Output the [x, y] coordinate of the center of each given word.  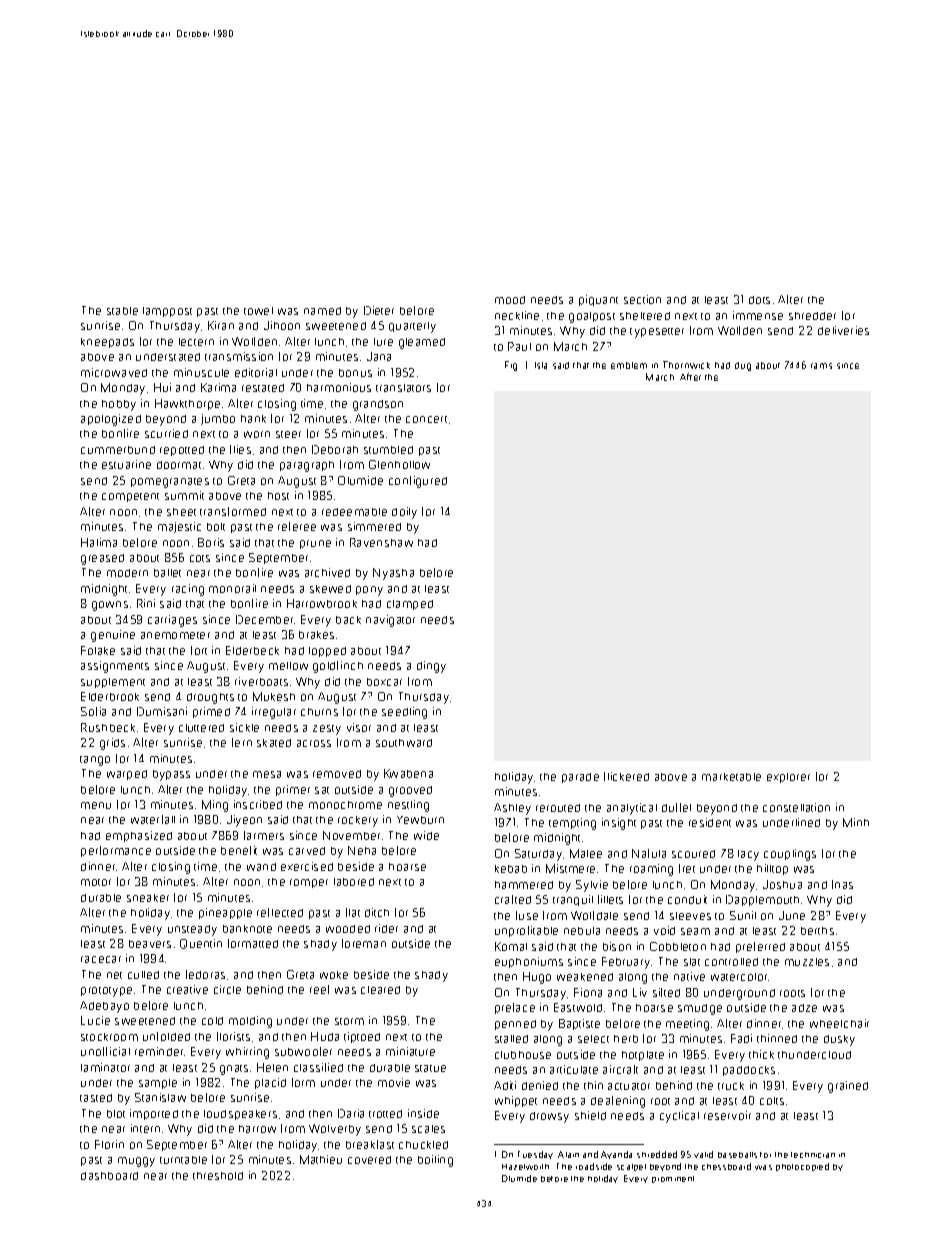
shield [590, 1115]
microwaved [114, 372]
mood [510, 300]
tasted [96, 1098]
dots [759, 300]
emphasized [139, 836]
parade [580, 778]
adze [804, 1008]
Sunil [743, 915]
